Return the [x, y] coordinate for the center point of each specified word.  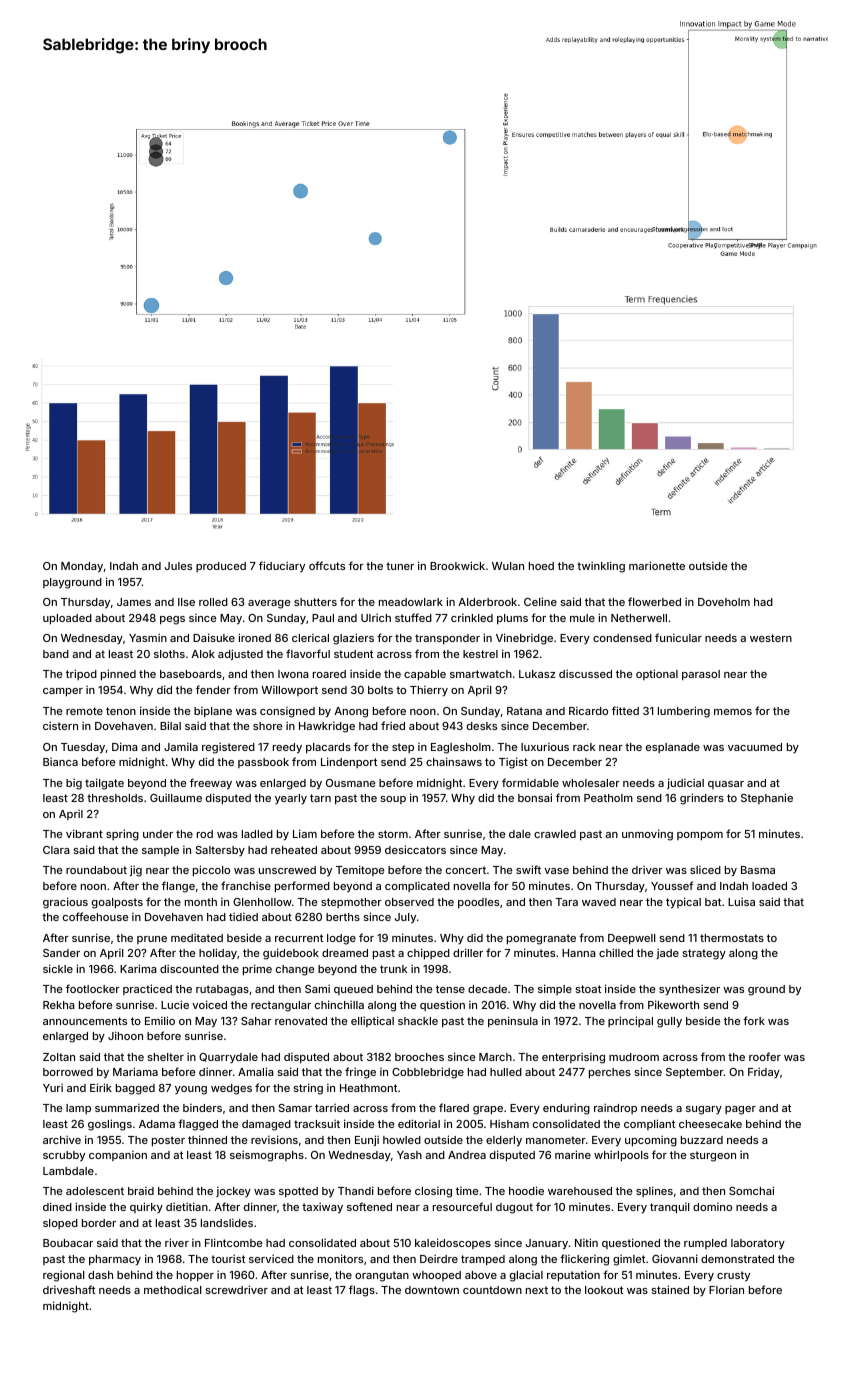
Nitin [586, 1242]
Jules [178, 566]
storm [393, 834]
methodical [173, 1289]
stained [670, 1289]
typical [683, 903]
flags [362, 1291]
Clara [56, 850]
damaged [266, 1125]
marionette [657, 565]
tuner [400, 566]
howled [402, 1140]
